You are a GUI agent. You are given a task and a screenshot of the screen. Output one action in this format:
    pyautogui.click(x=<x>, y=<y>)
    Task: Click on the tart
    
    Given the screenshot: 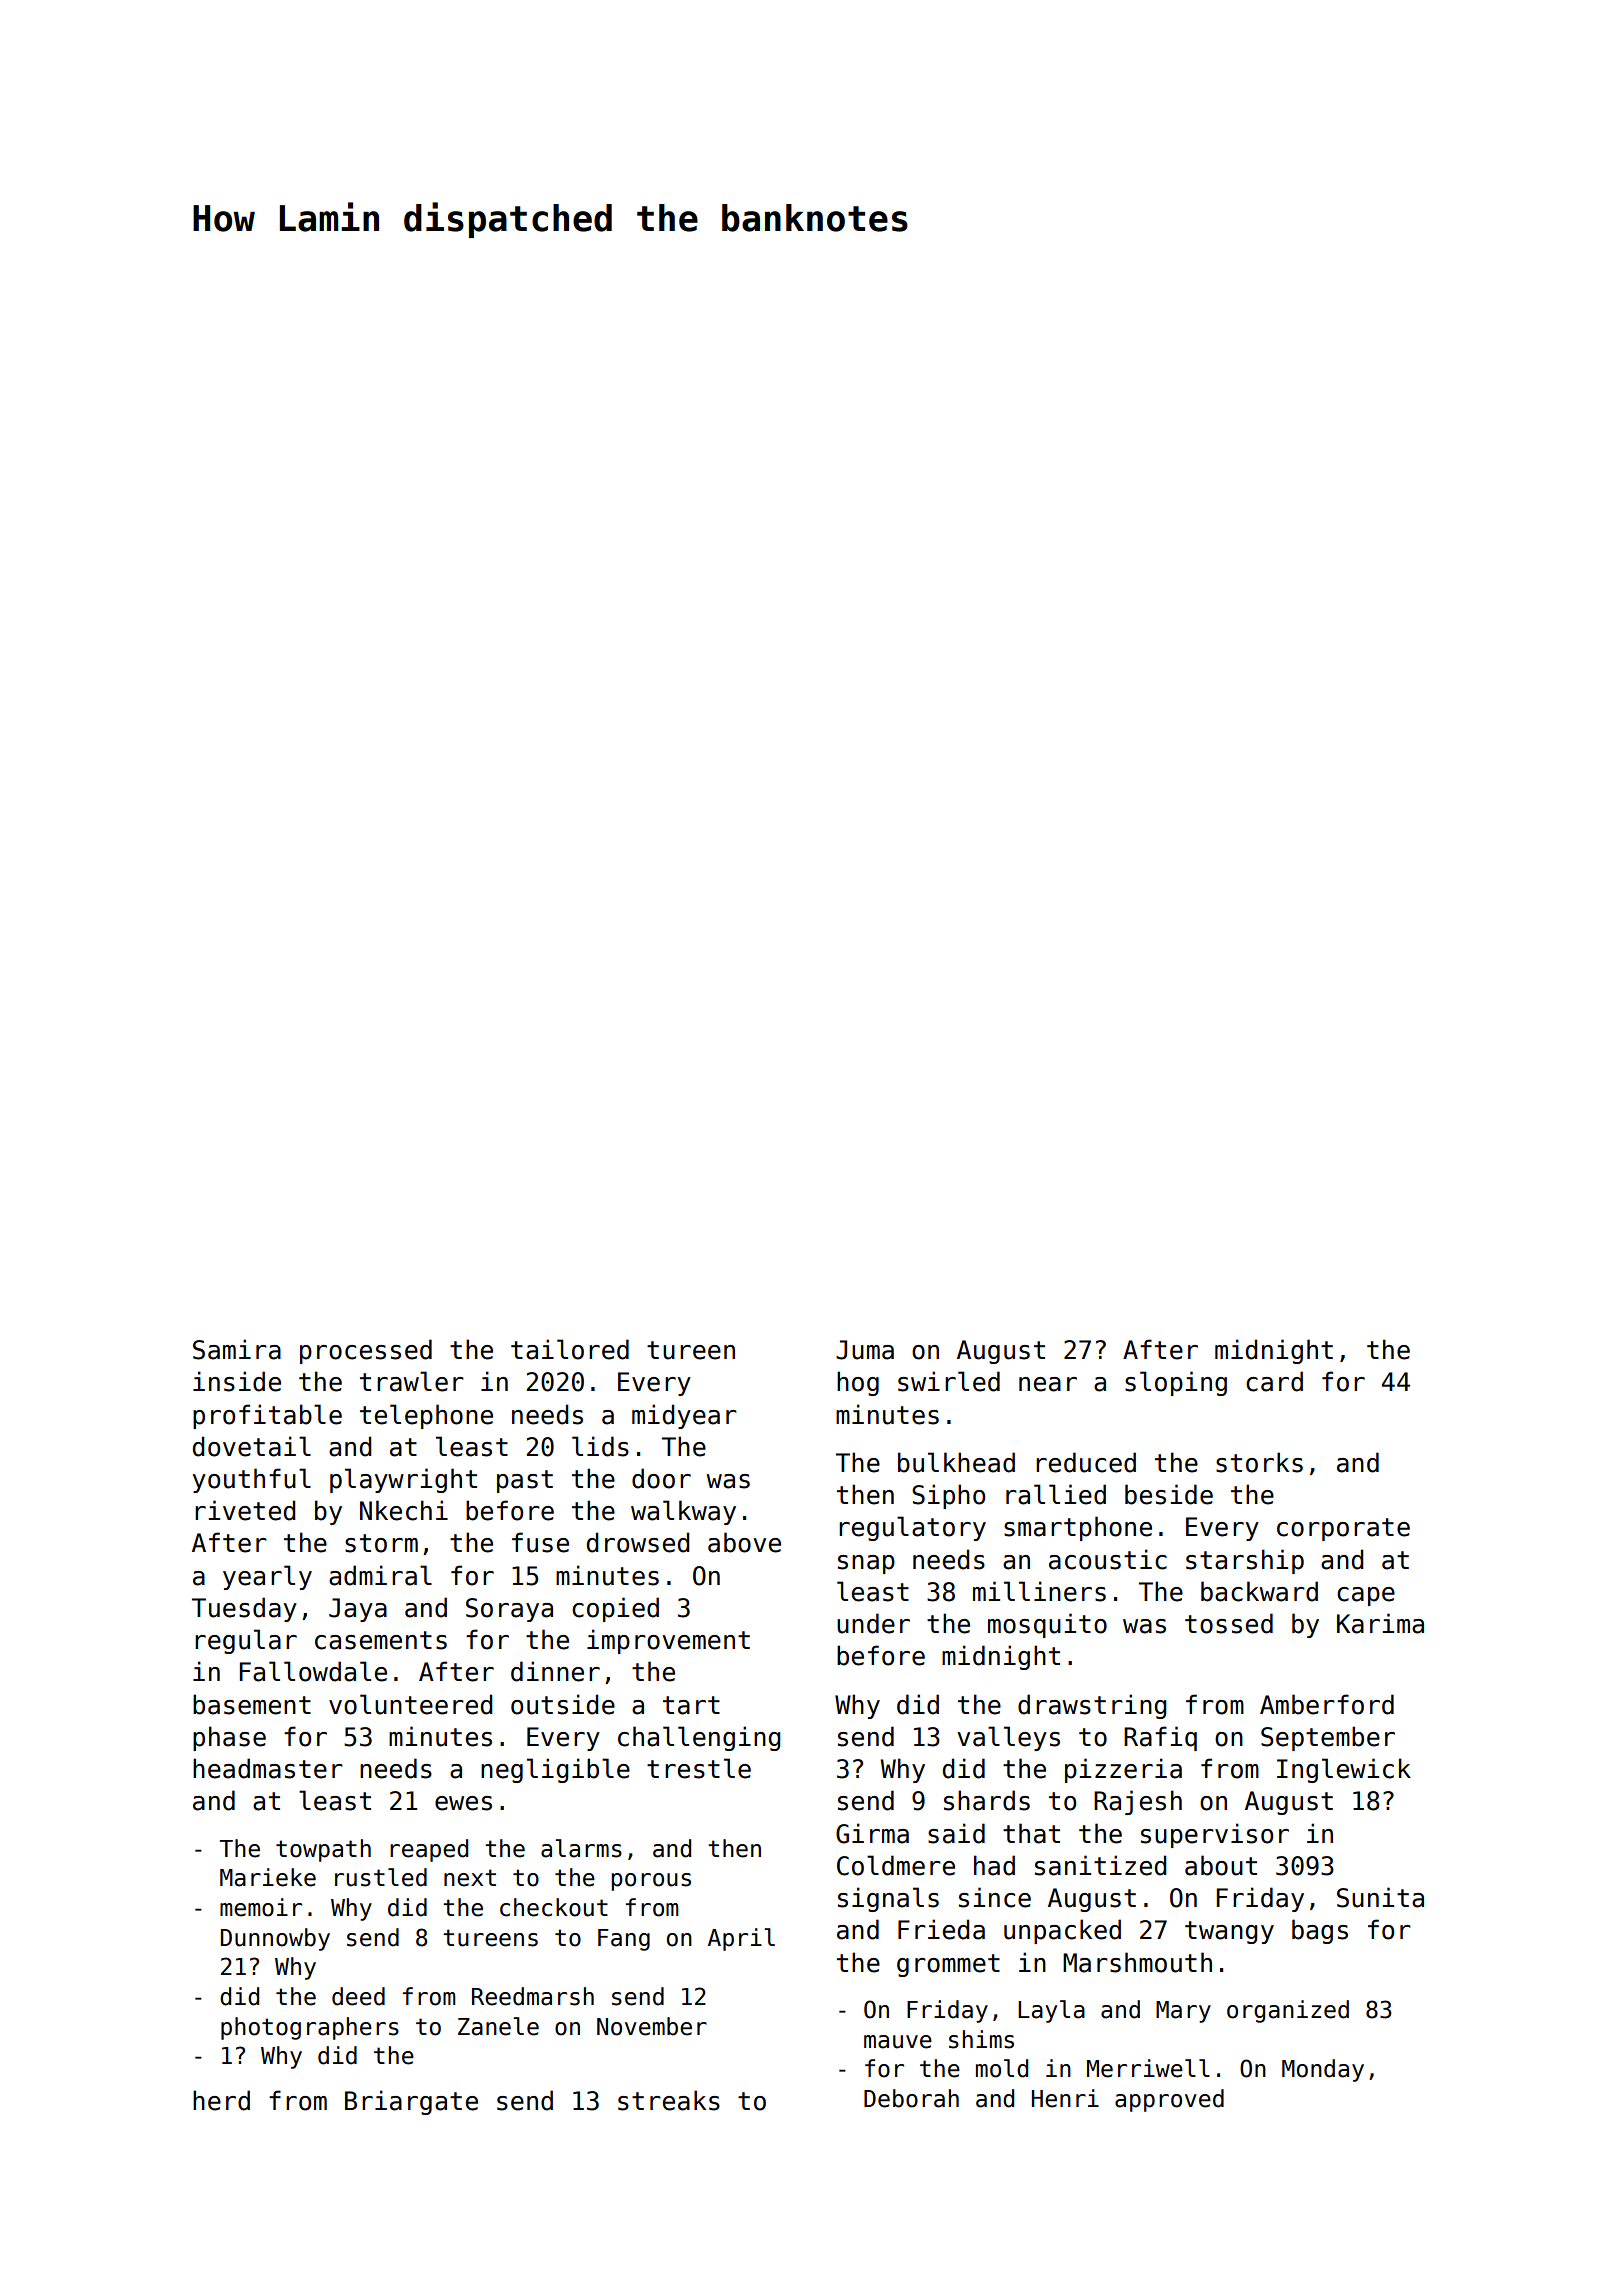 What is the action you would take?
    pyautogui.click(x=691, y=1705)
